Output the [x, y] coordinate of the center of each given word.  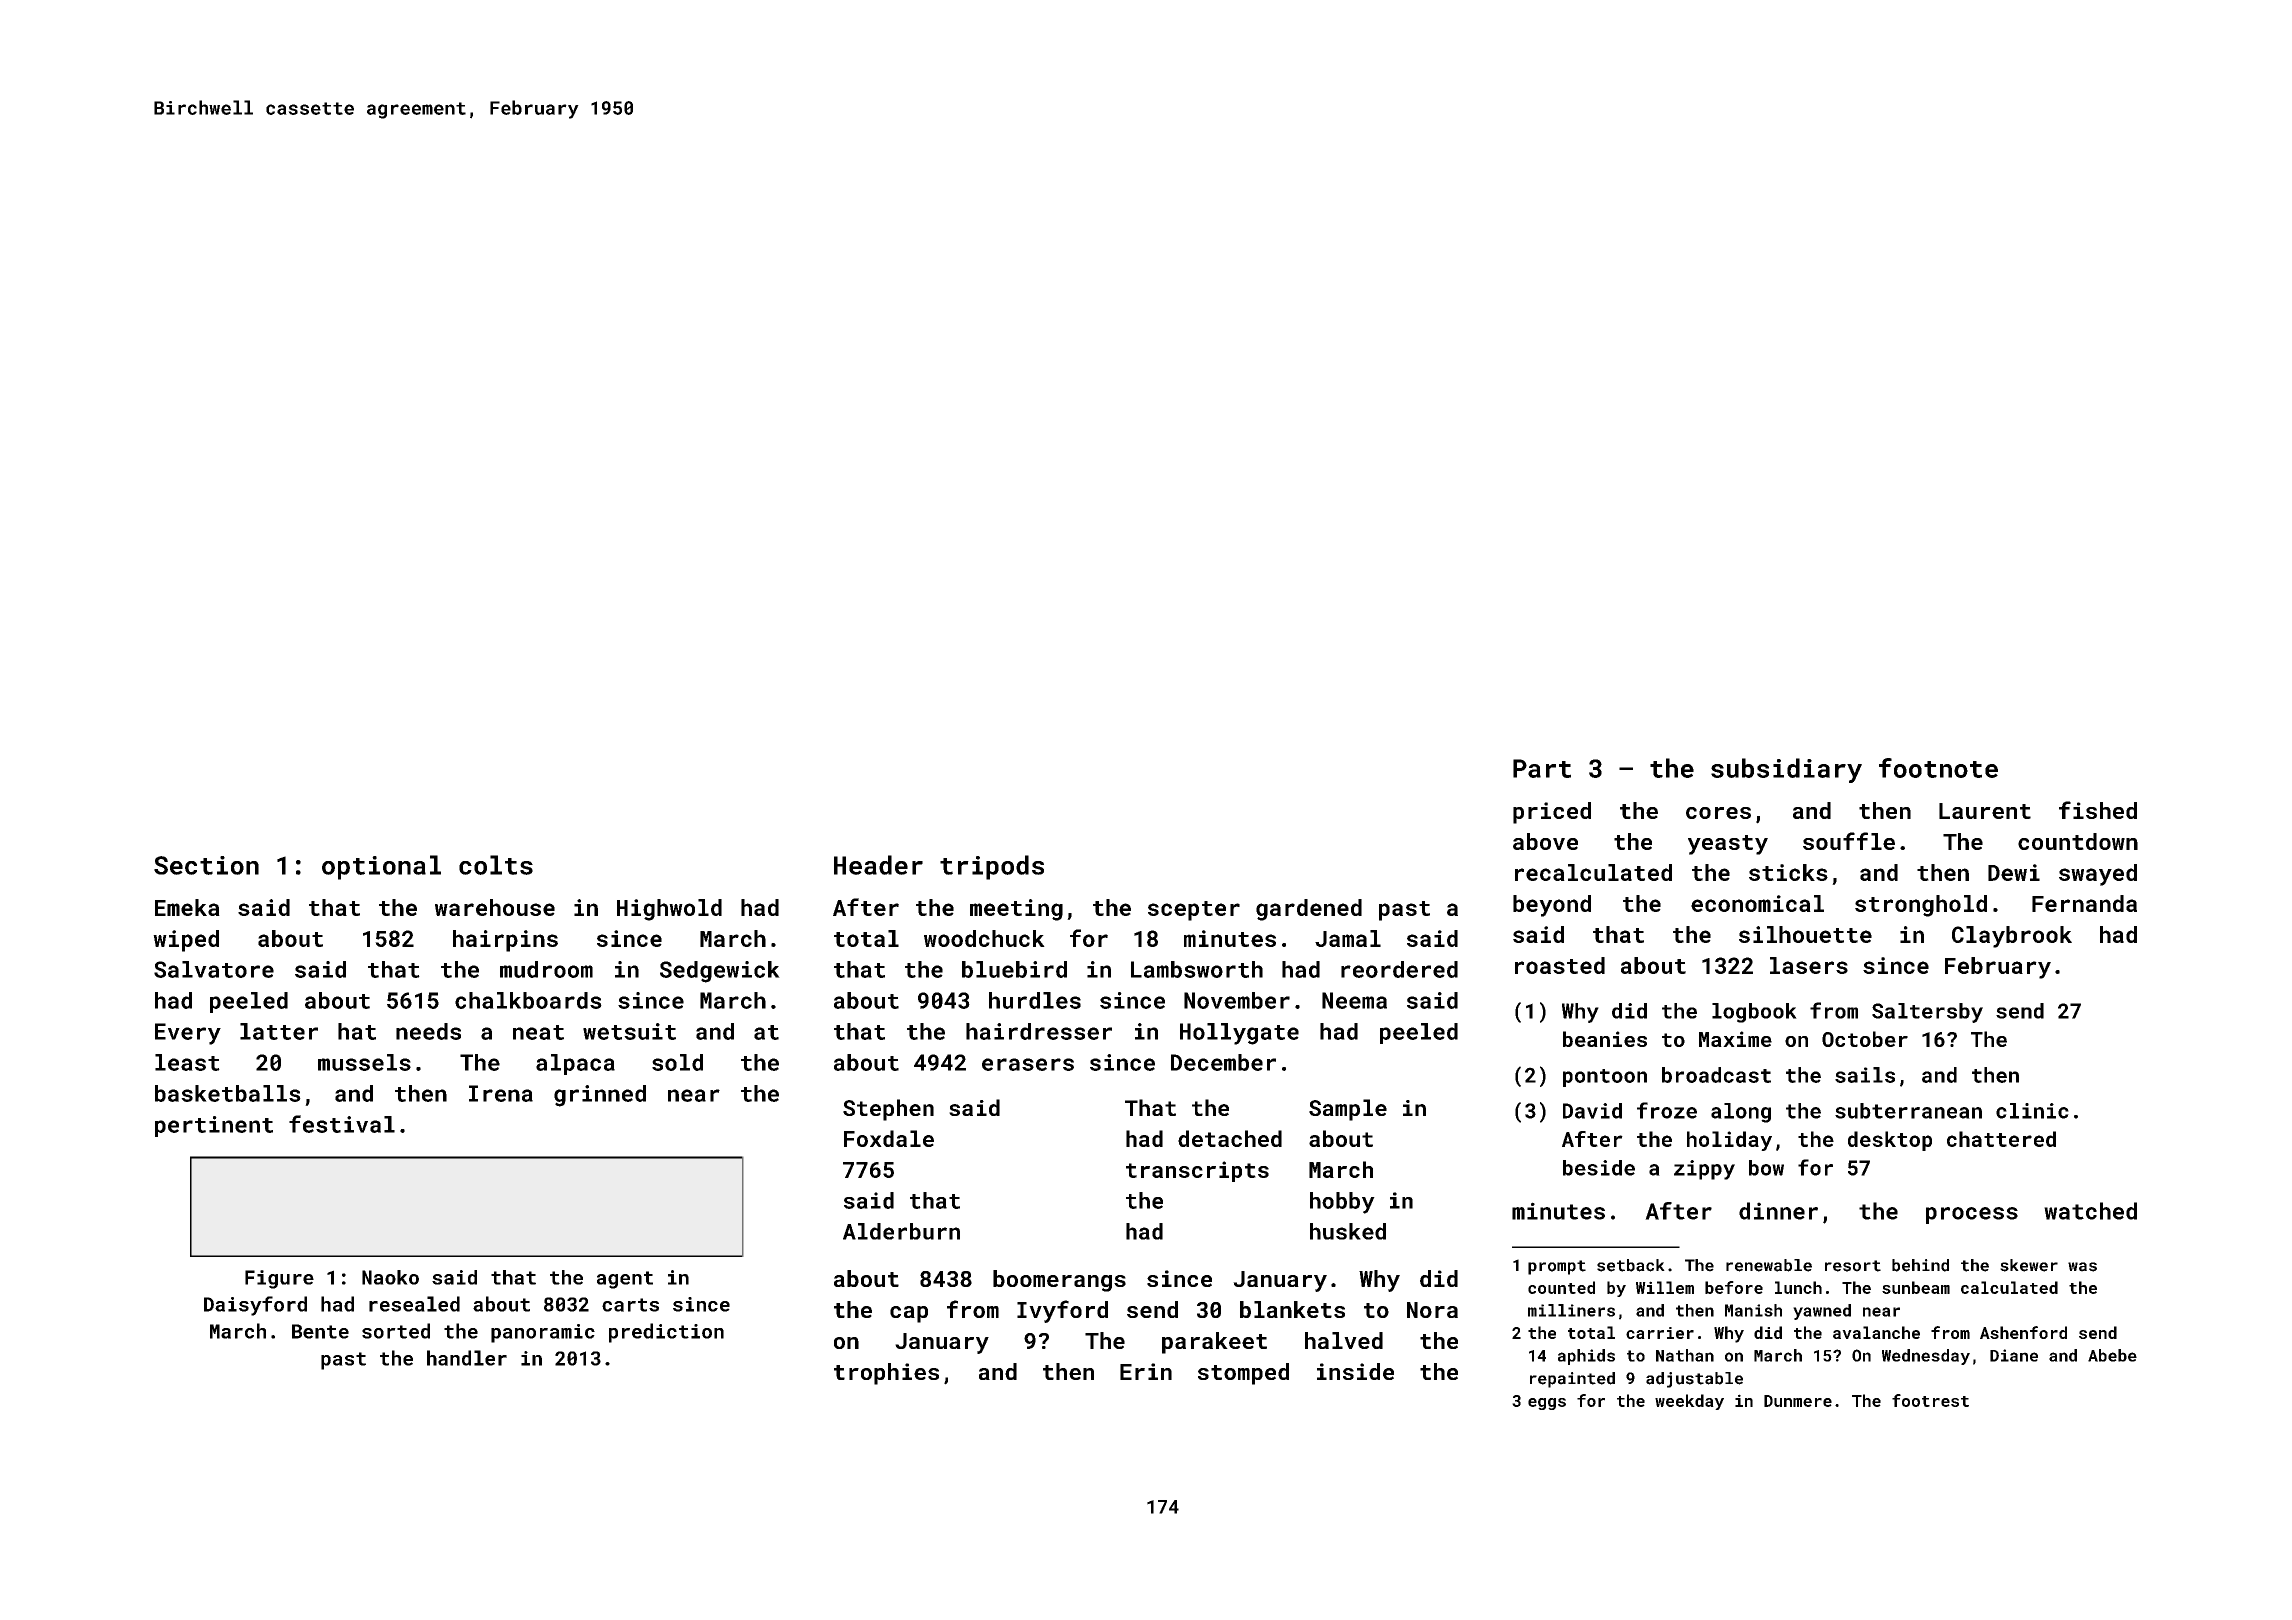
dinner [1778, 1211]
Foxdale [889, 1138]
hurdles [1035, 1000]
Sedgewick [720, 972]
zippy [1704, 1170]
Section [206, 865]
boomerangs [1059, 1281]
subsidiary [1786, 770]
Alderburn [901, 1231]
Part [1542, 768]
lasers [1809, 965]
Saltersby [1927, 1013]
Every [188, 1034]
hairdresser [1039, 1031]
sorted [396, 1331]
